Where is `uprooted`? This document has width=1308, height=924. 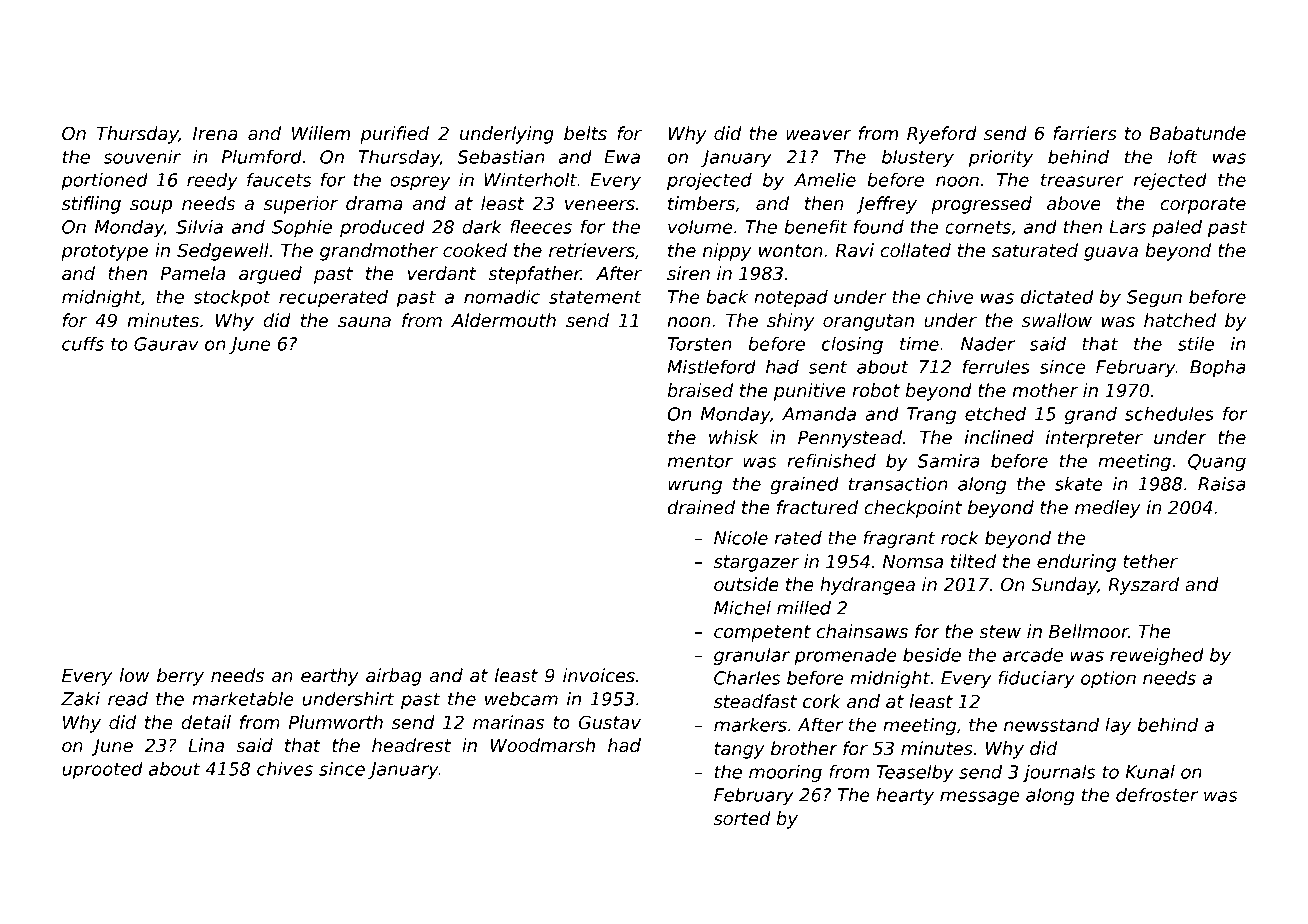 uprooted is located at coordinates (102, 770).
